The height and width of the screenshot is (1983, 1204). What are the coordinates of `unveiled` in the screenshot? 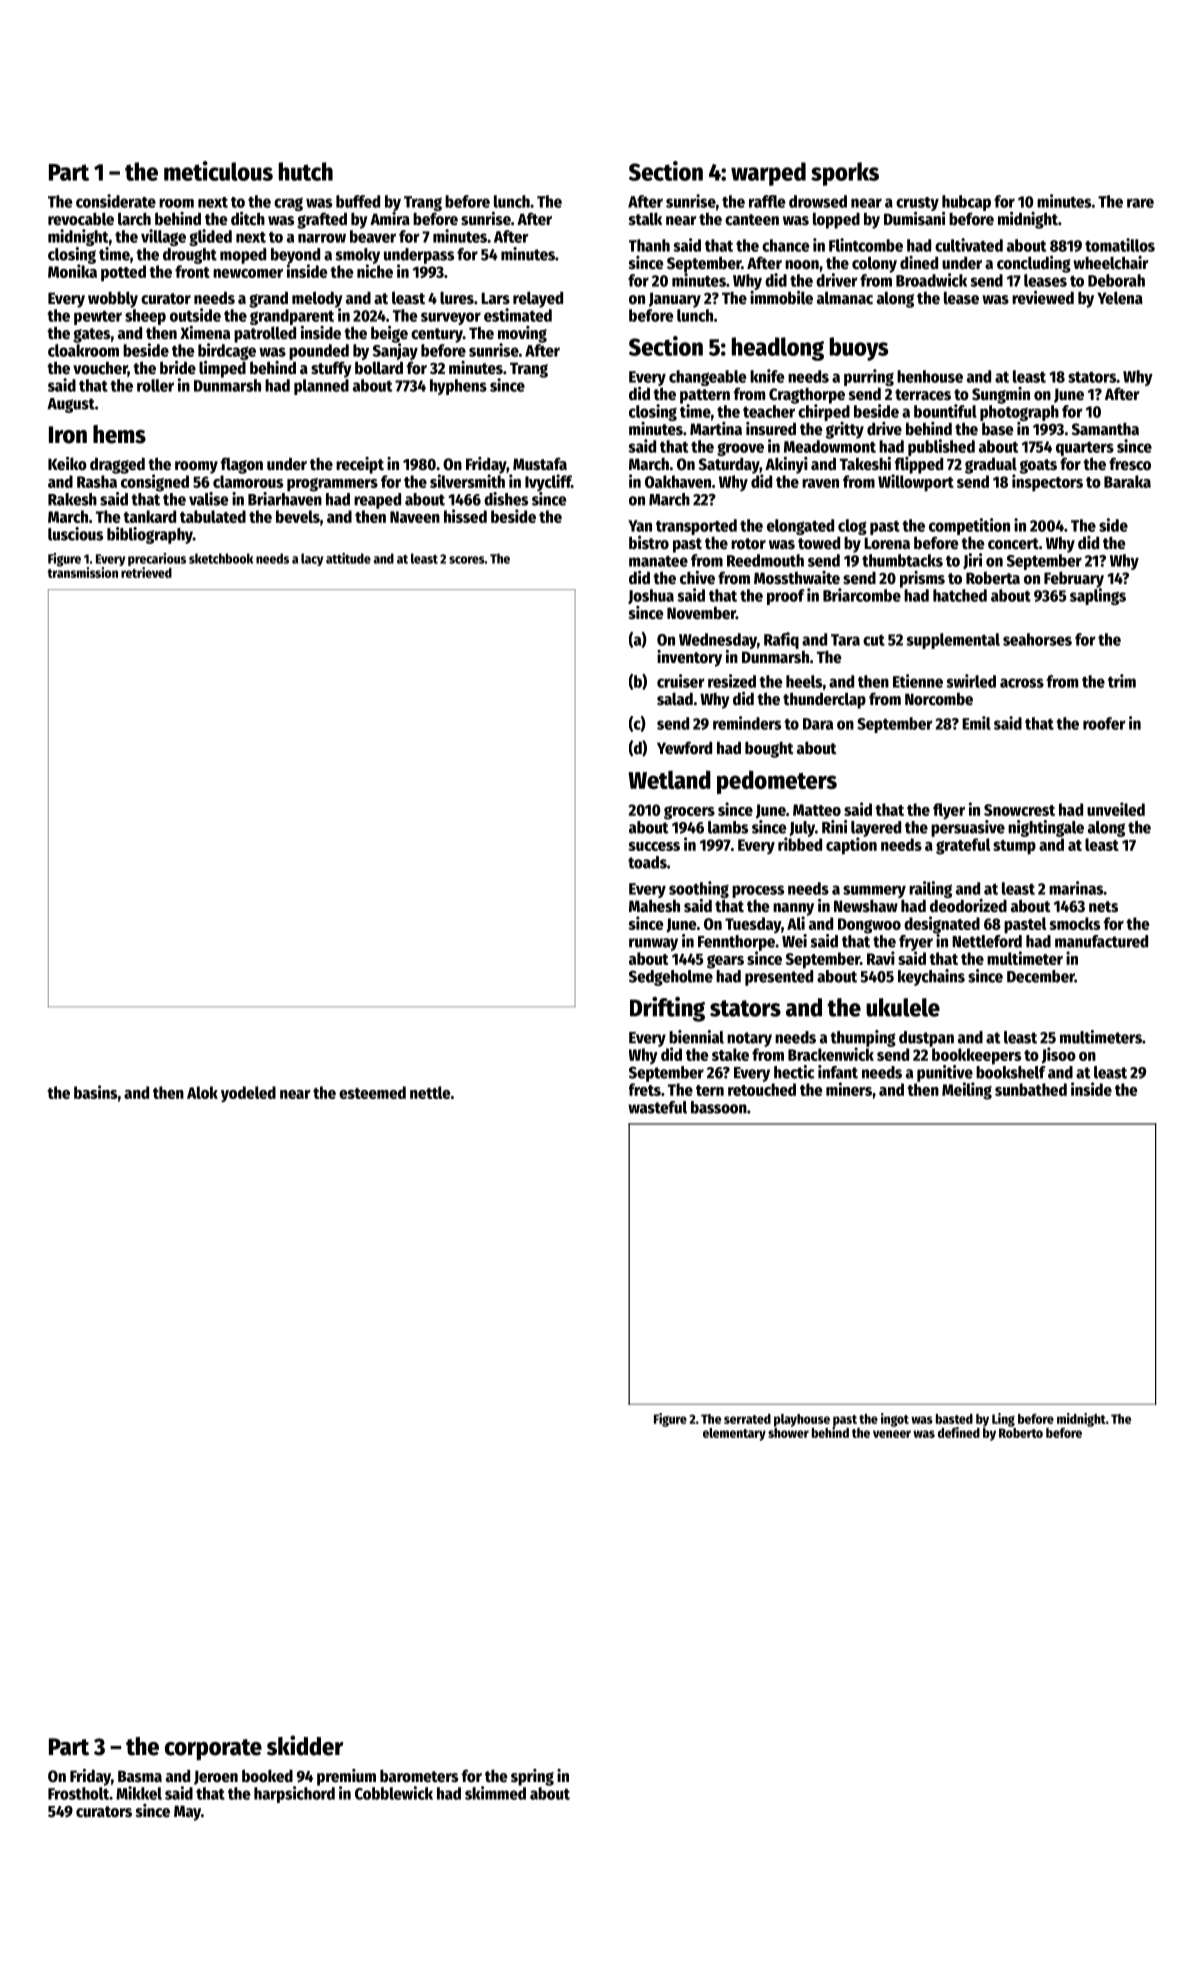 It's located at (1116, 809).
